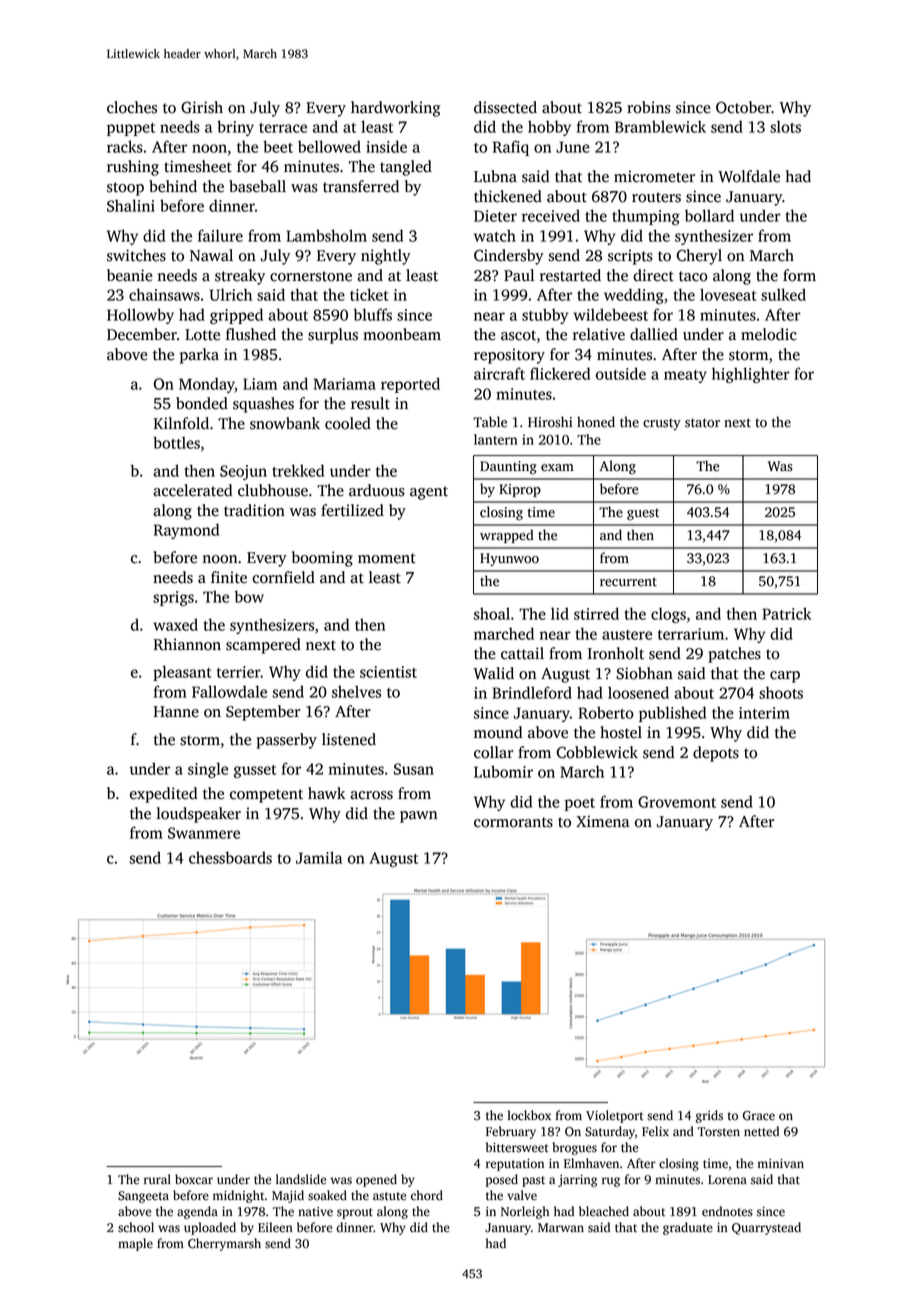 Image resolution: width=924 pixels, height=1308 pixels. I want to click on Ulrich, so click(230, 294).
